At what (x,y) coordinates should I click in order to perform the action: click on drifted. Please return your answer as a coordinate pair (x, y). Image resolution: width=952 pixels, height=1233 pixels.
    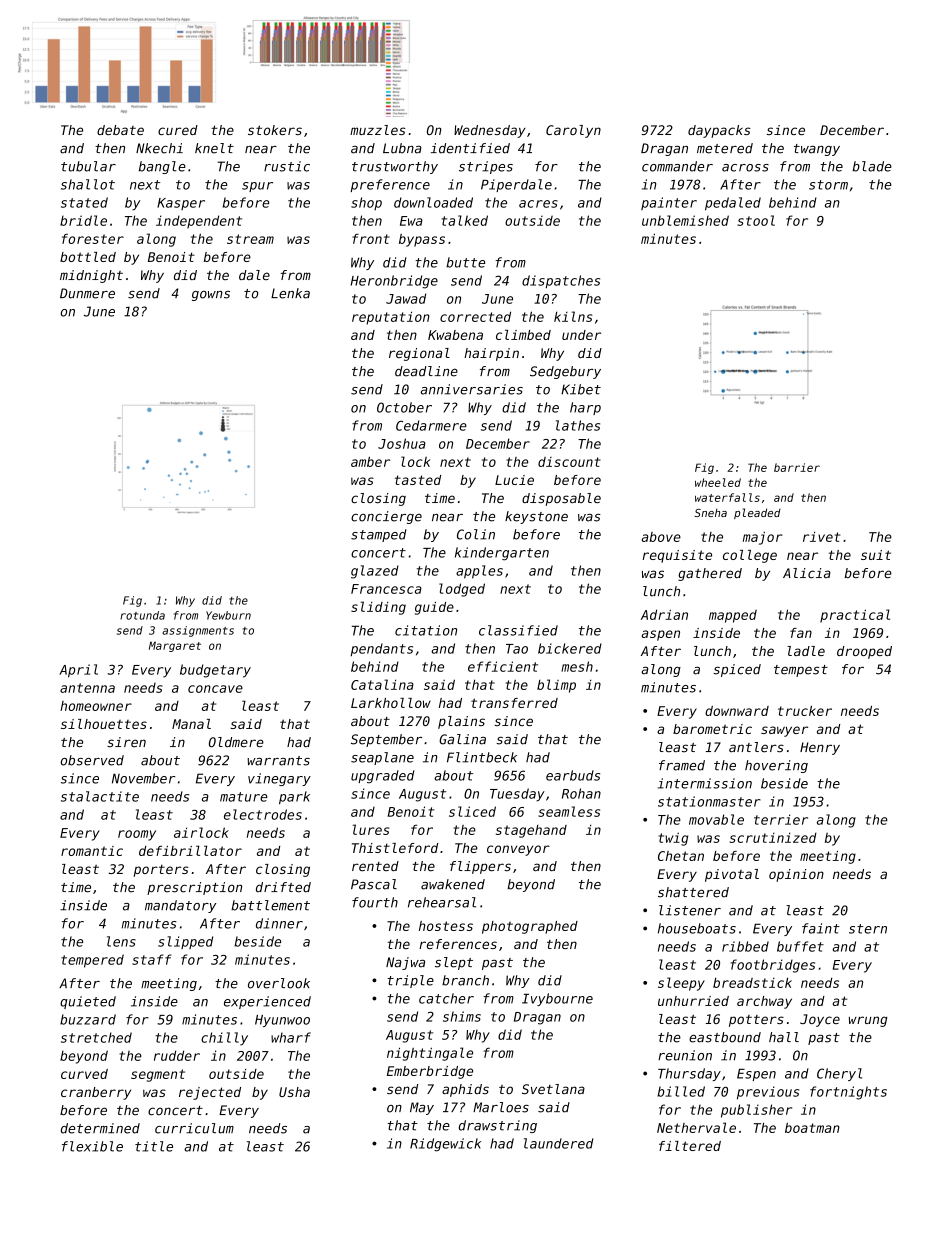
    Looking at the image, I should click on (283, 887).
